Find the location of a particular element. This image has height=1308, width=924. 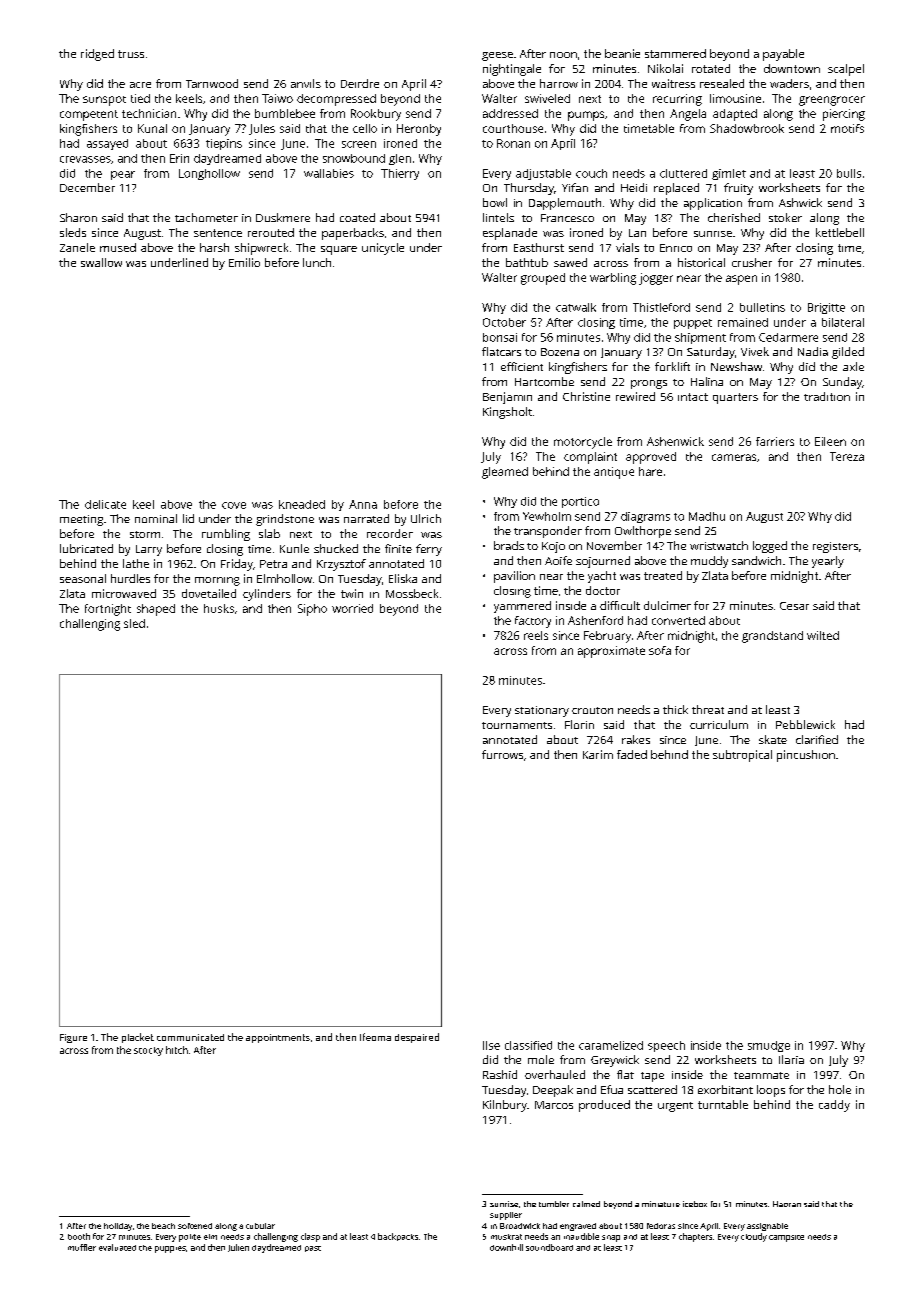

soundboard is located at coordinates (549, 1247).
